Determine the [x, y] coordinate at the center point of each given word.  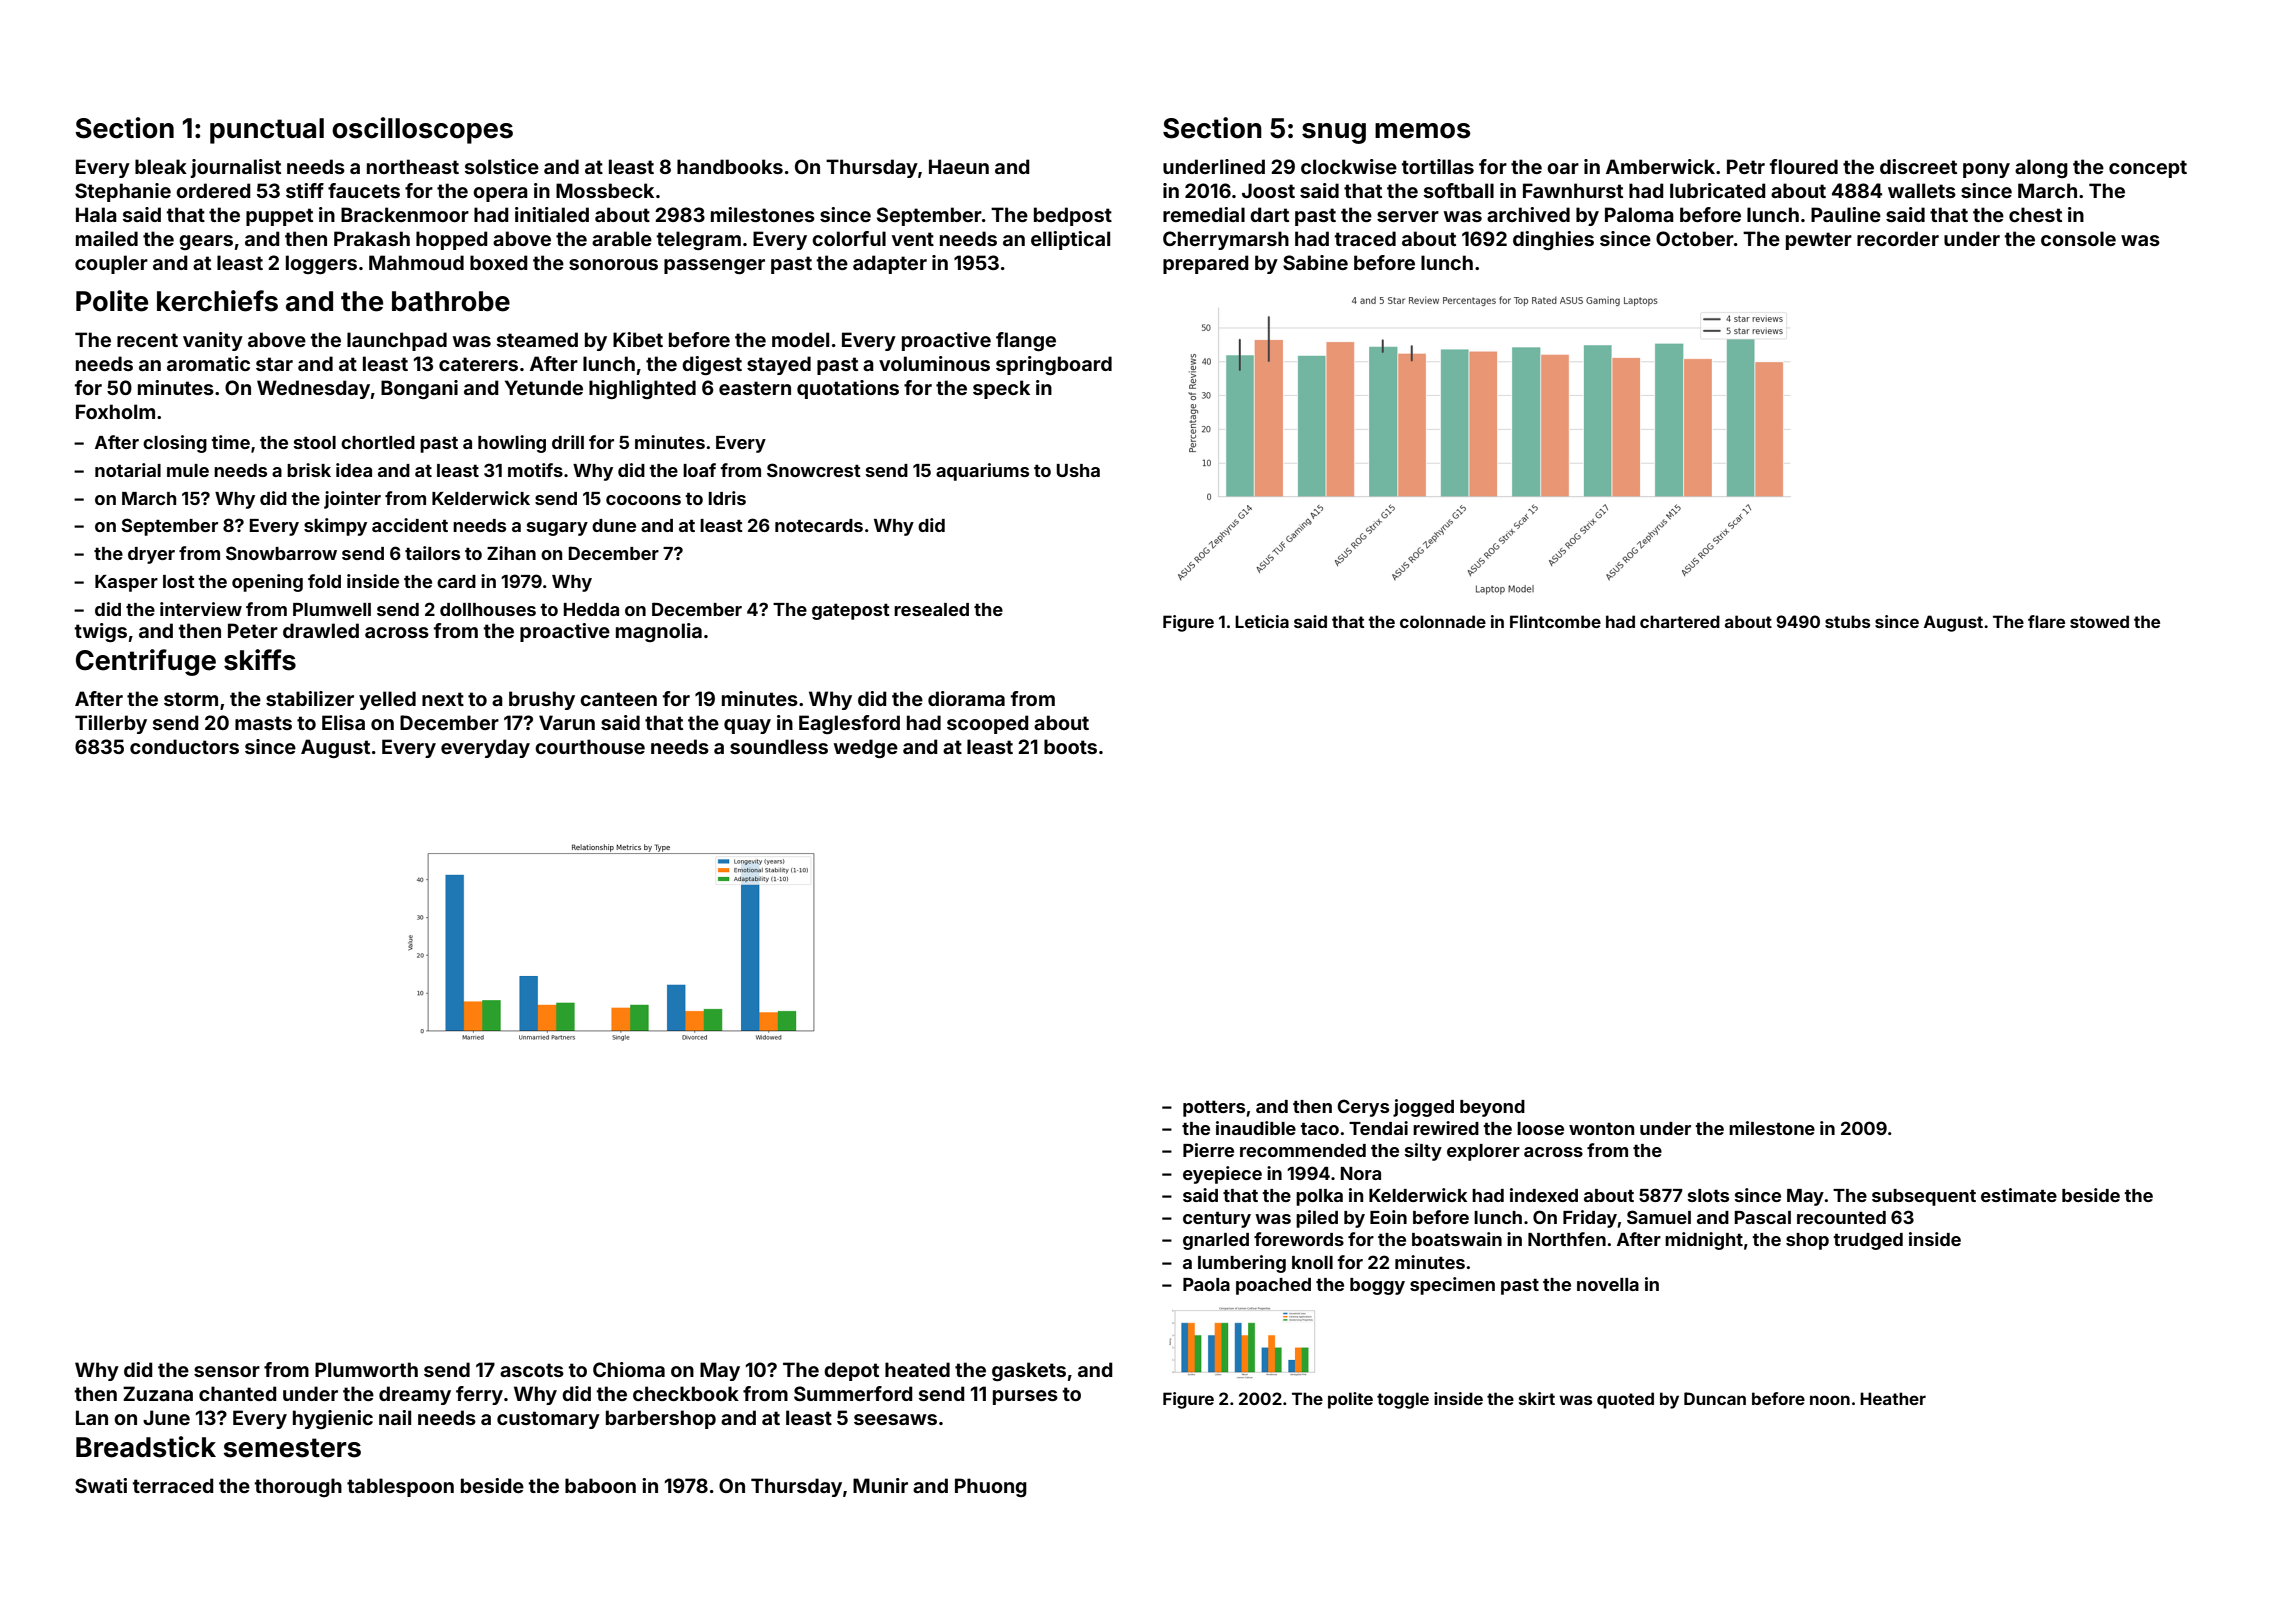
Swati [101, 1485]
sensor [227, 1371]
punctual [267, 131]
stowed [2099, 621]
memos [1423, 131]
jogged [1423, 1108]
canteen [618, 699]
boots [1070, 746]
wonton [1601, 1129]
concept [2148, 169]
